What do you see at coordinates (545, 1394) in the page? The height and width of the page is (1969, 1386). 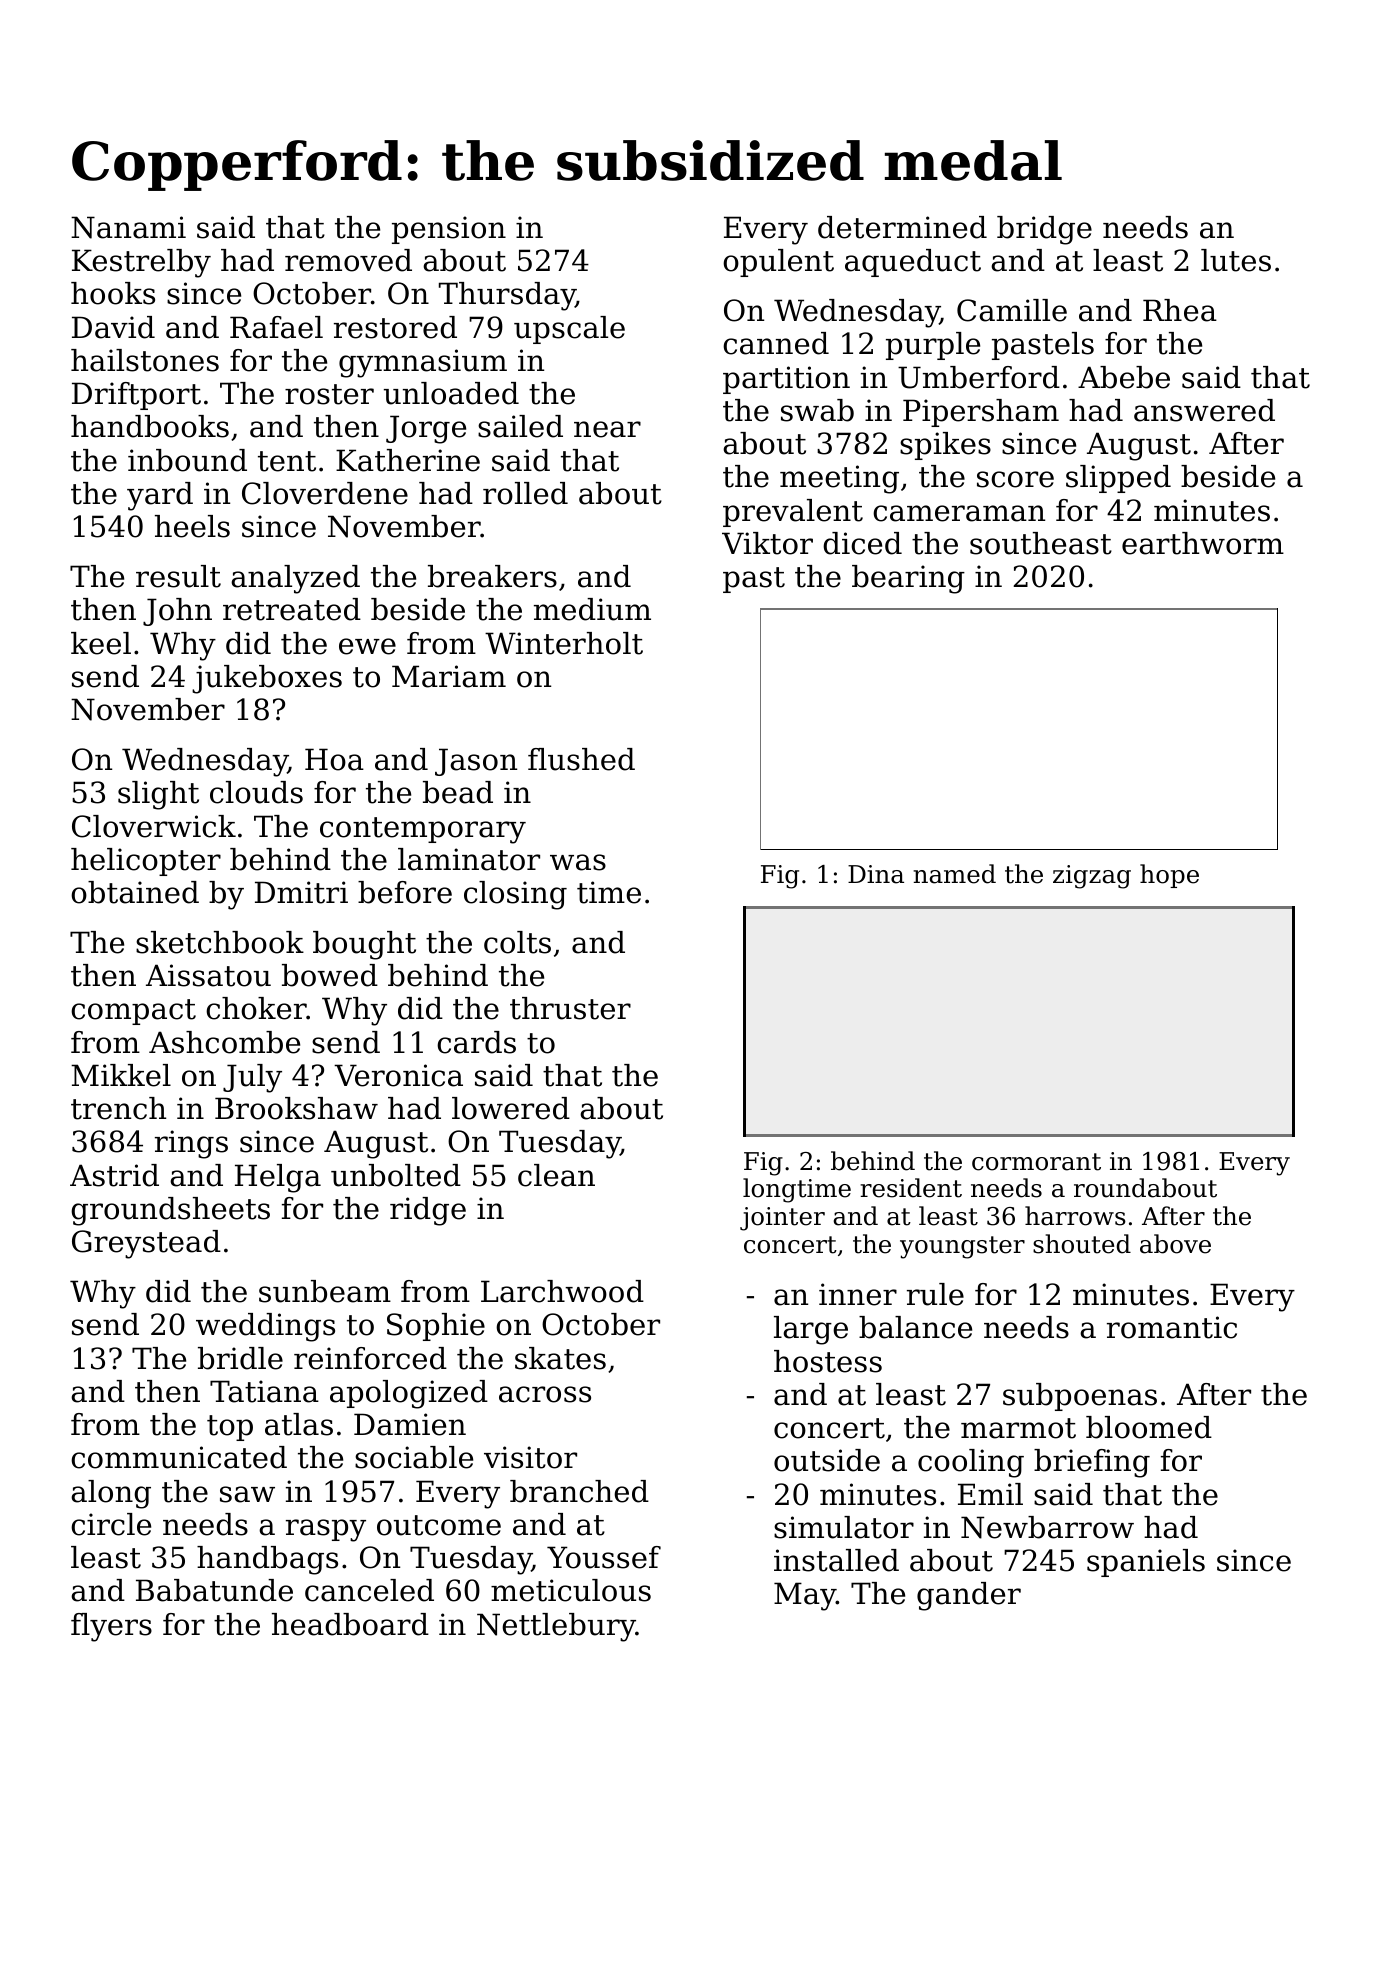 I see `across` at bounding box center [545, 1394].
